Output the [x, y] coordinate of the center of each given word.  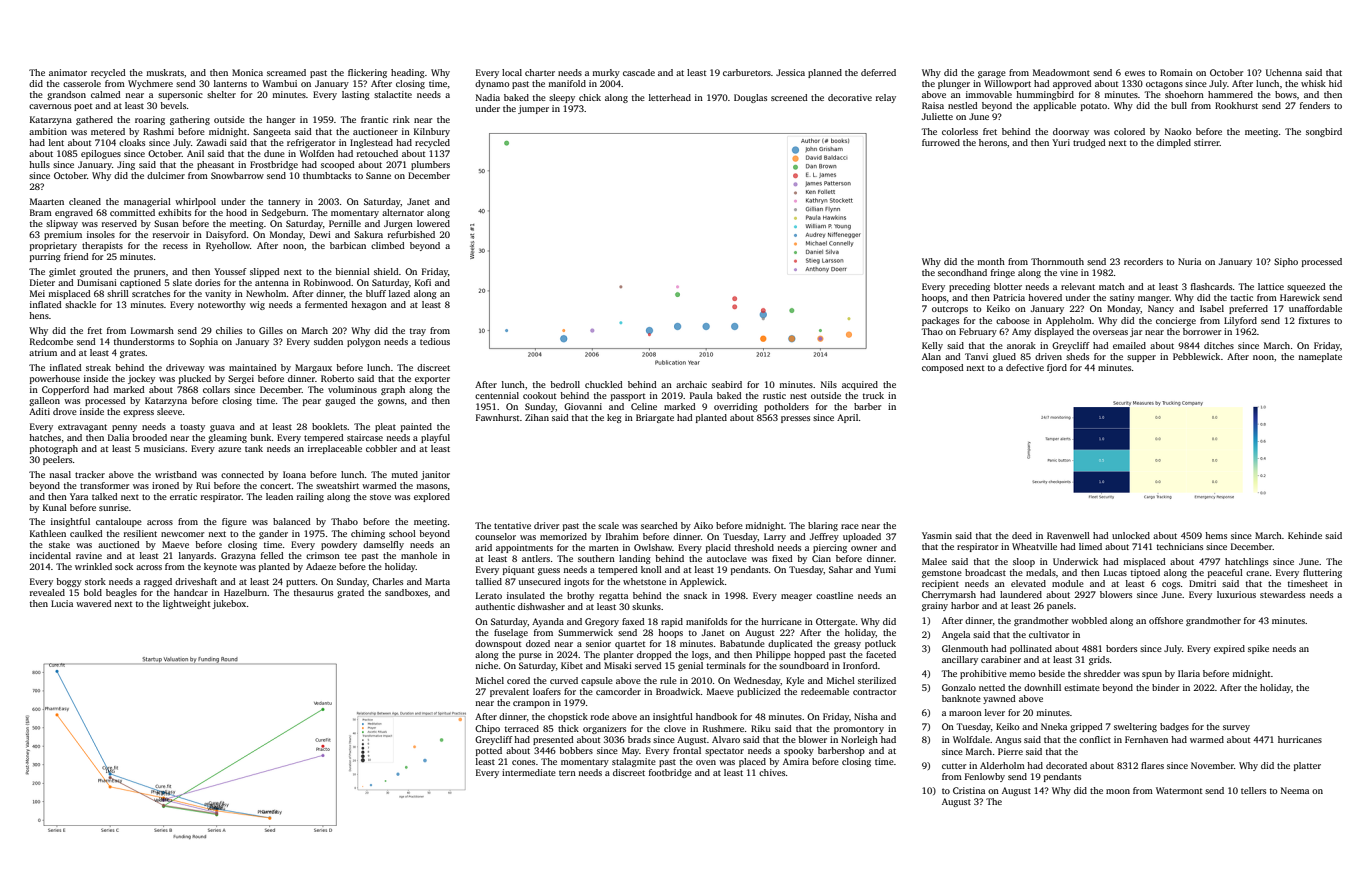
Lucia [62, 603]
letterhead [670, 97]
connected [242, 474]
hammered [1230, 94]
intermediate [529, 772]
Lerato [489, 595]
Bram [41, 212]
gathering [190, 120]
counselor [495, 536]
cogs [1171, 585]
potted [489, 751]
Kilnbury [432, 132]
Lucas [1115, 572]
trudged [1089, 143]
